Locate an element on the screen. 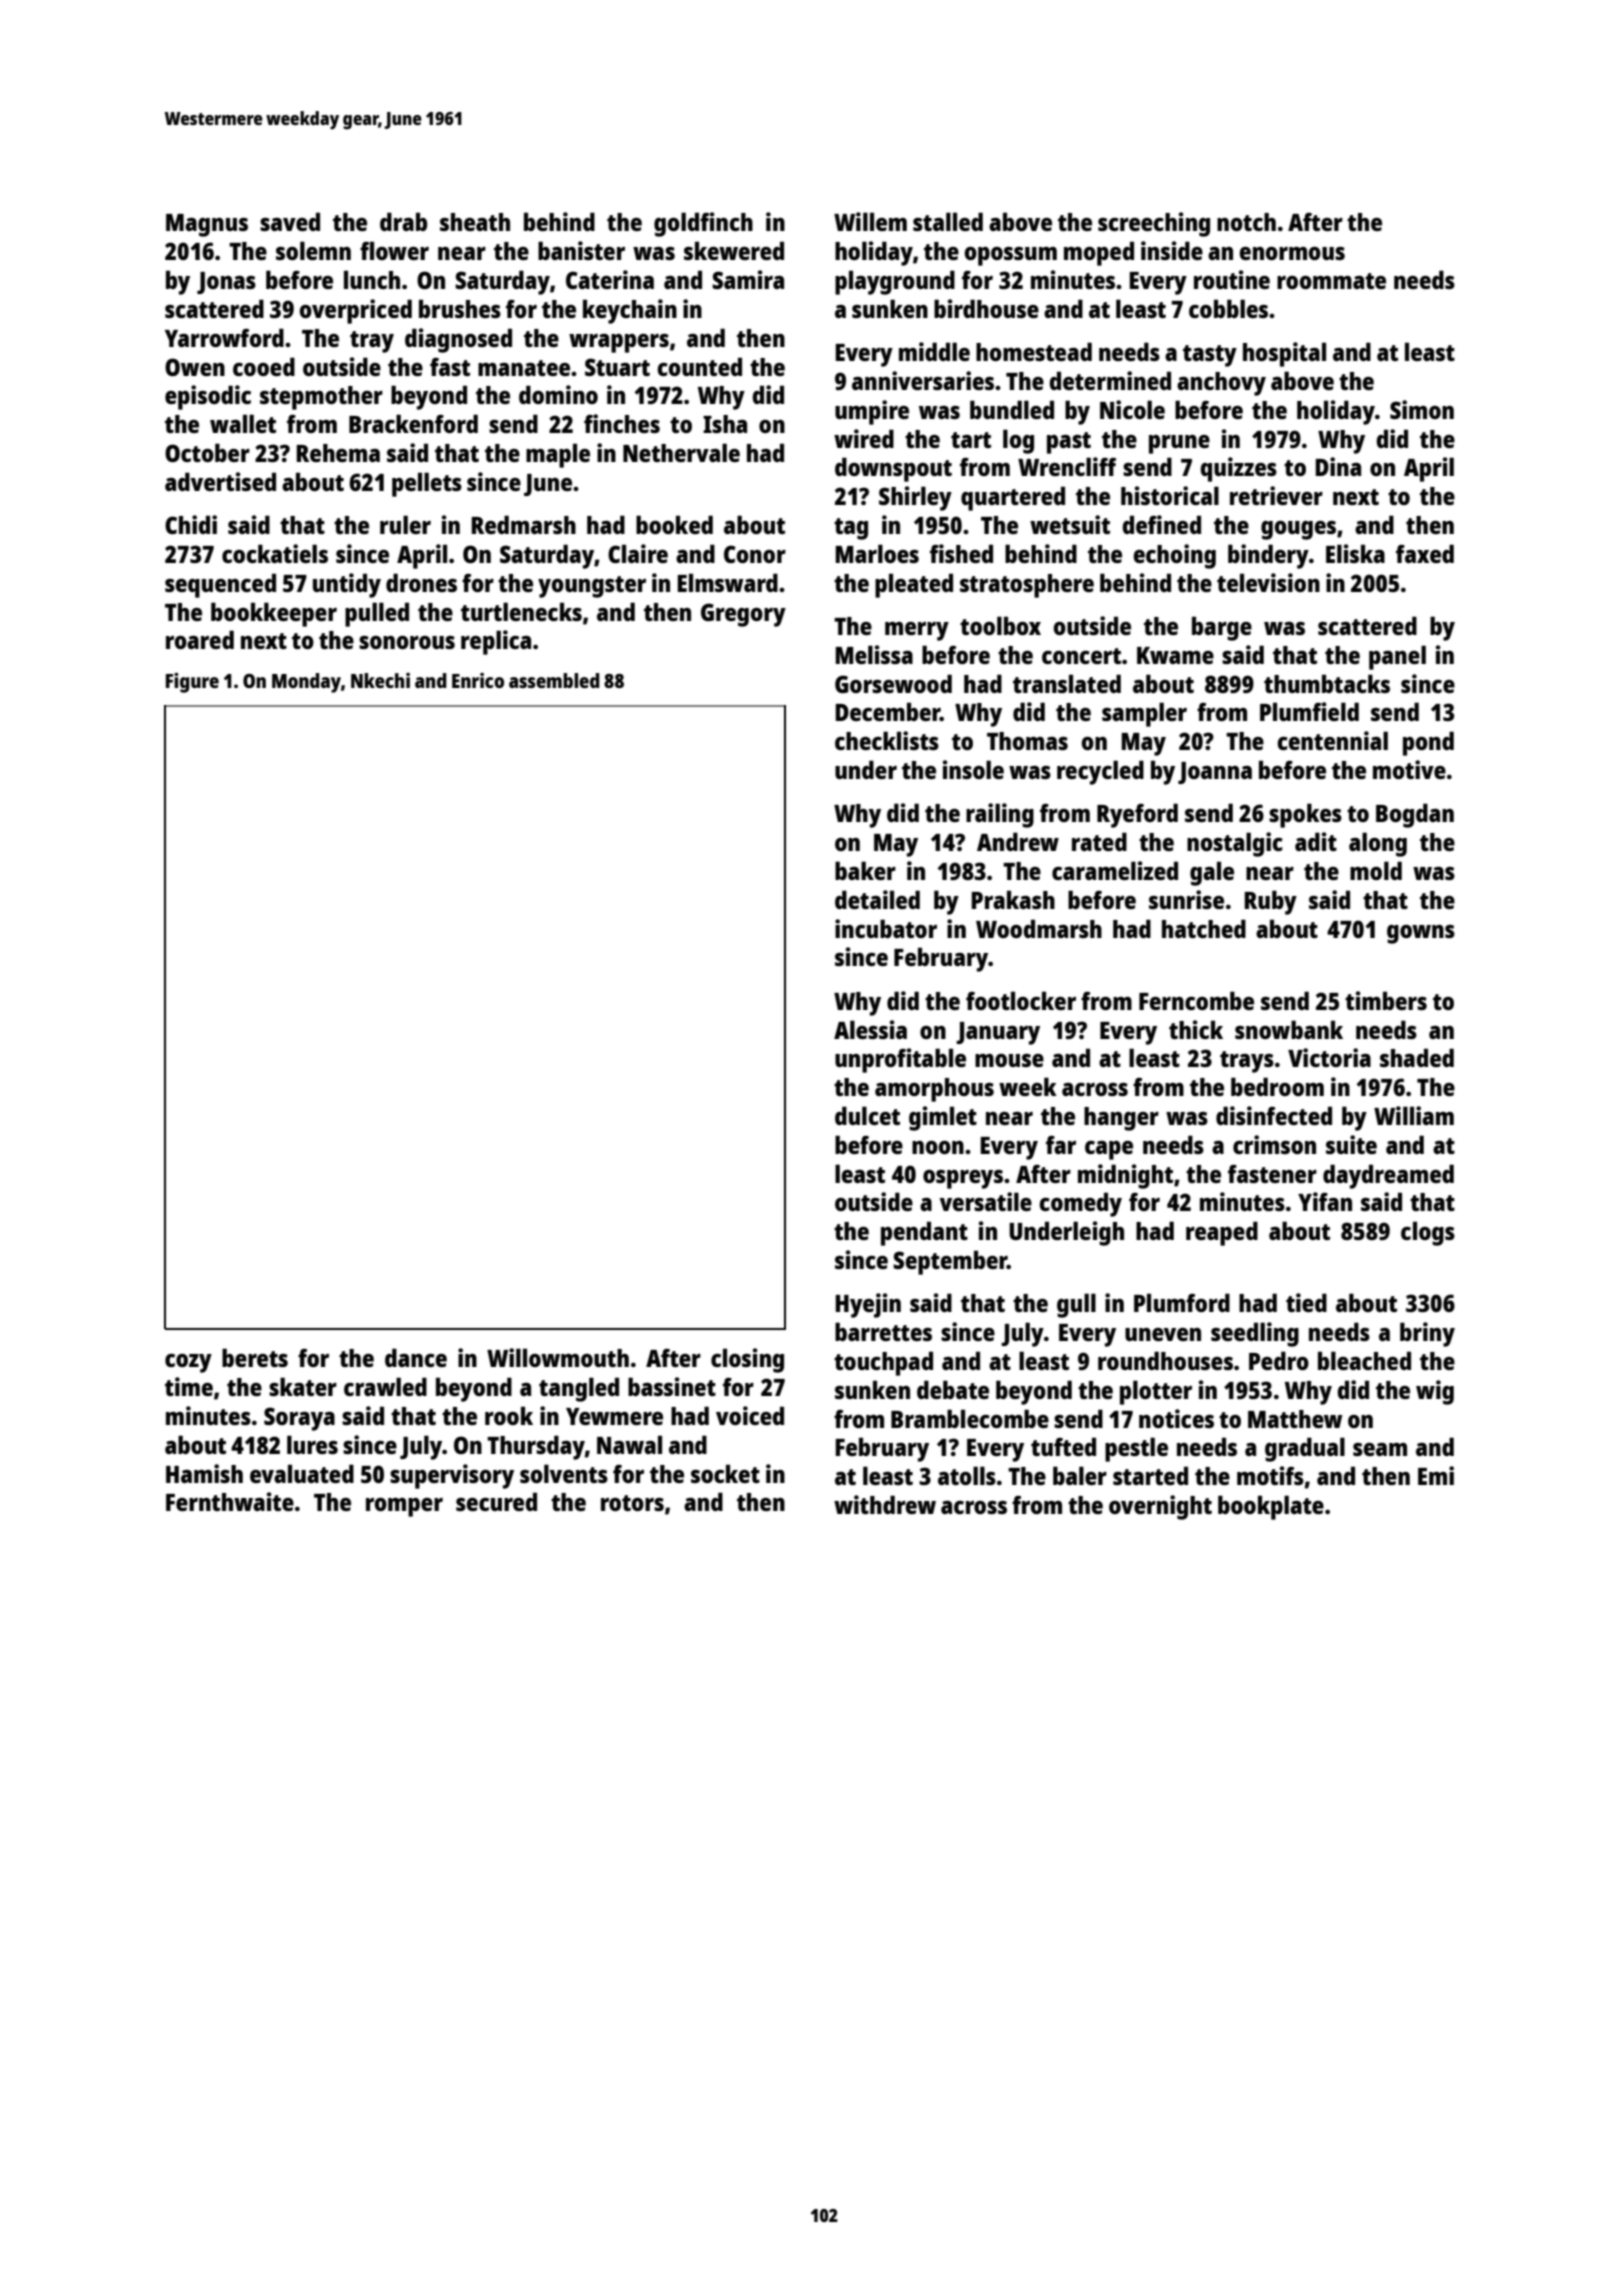 The width and height of the screenshot is (1620, 2292). Fernthwaite is located at coordinates (230, 1501).
